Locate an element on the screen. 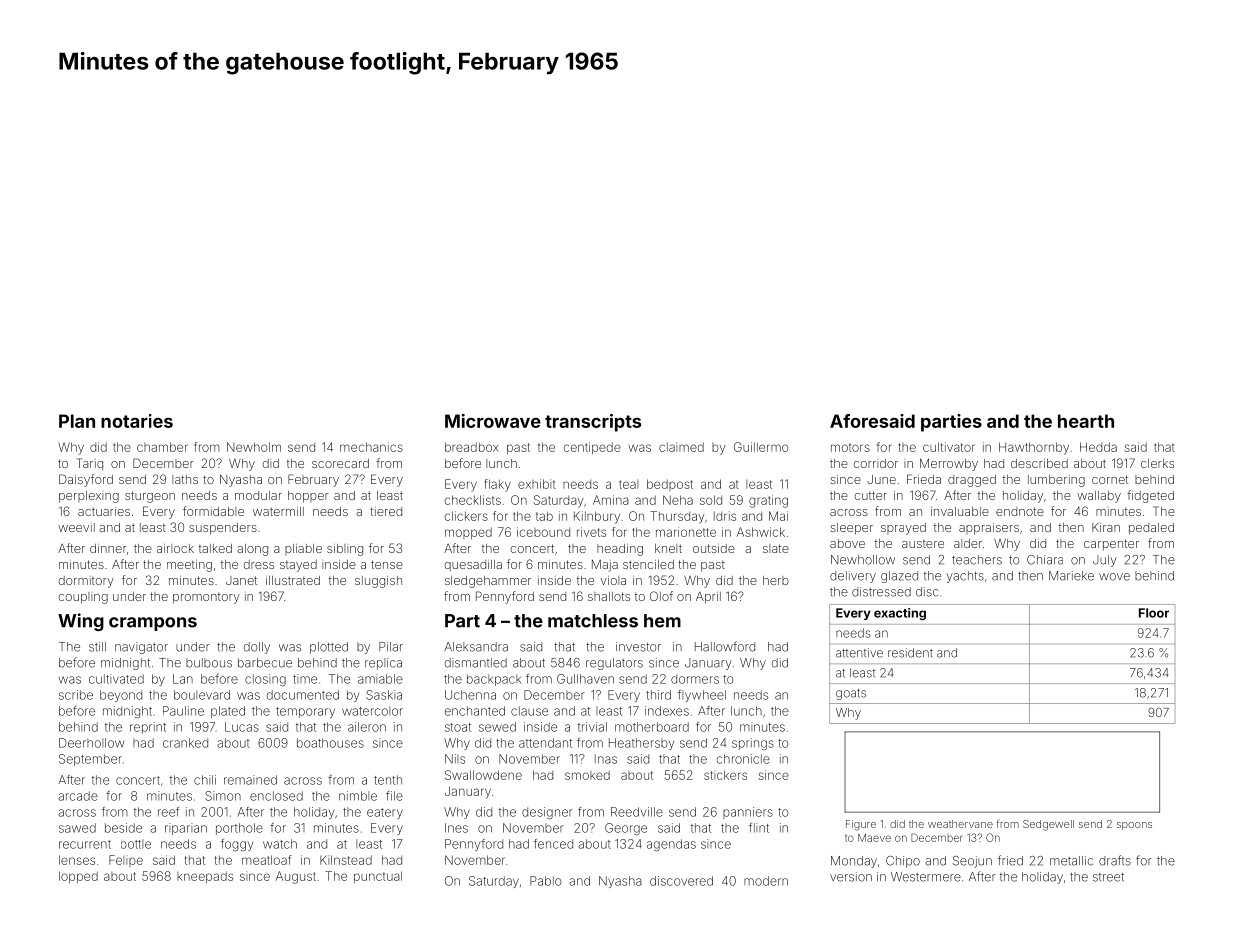 The height and width of the screenshot is (952, 1233). kneepads is located at coordinates (205, 877).
